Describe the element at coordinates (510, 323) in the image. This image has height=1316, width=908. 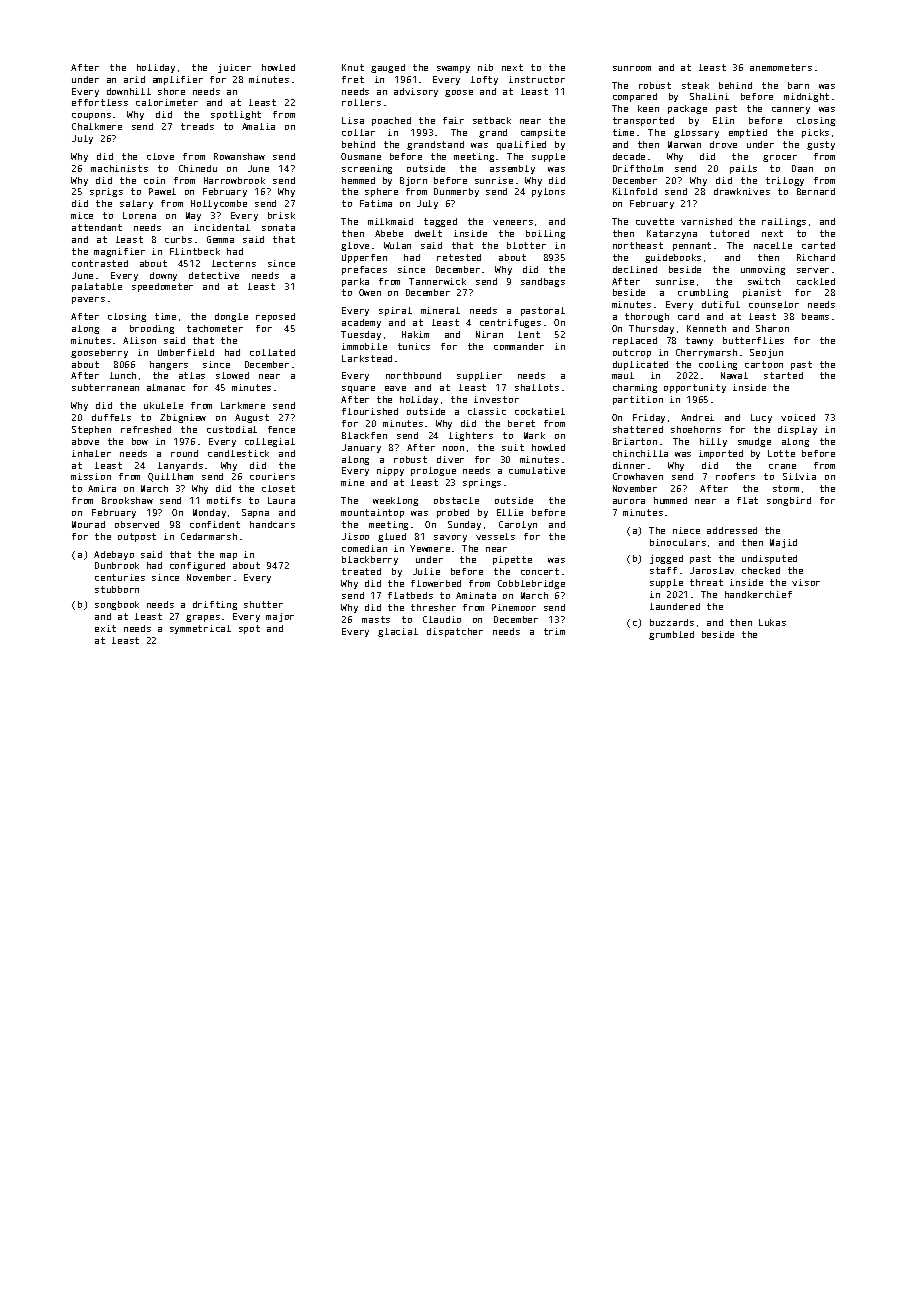
I see `centrifuges` at that location.
